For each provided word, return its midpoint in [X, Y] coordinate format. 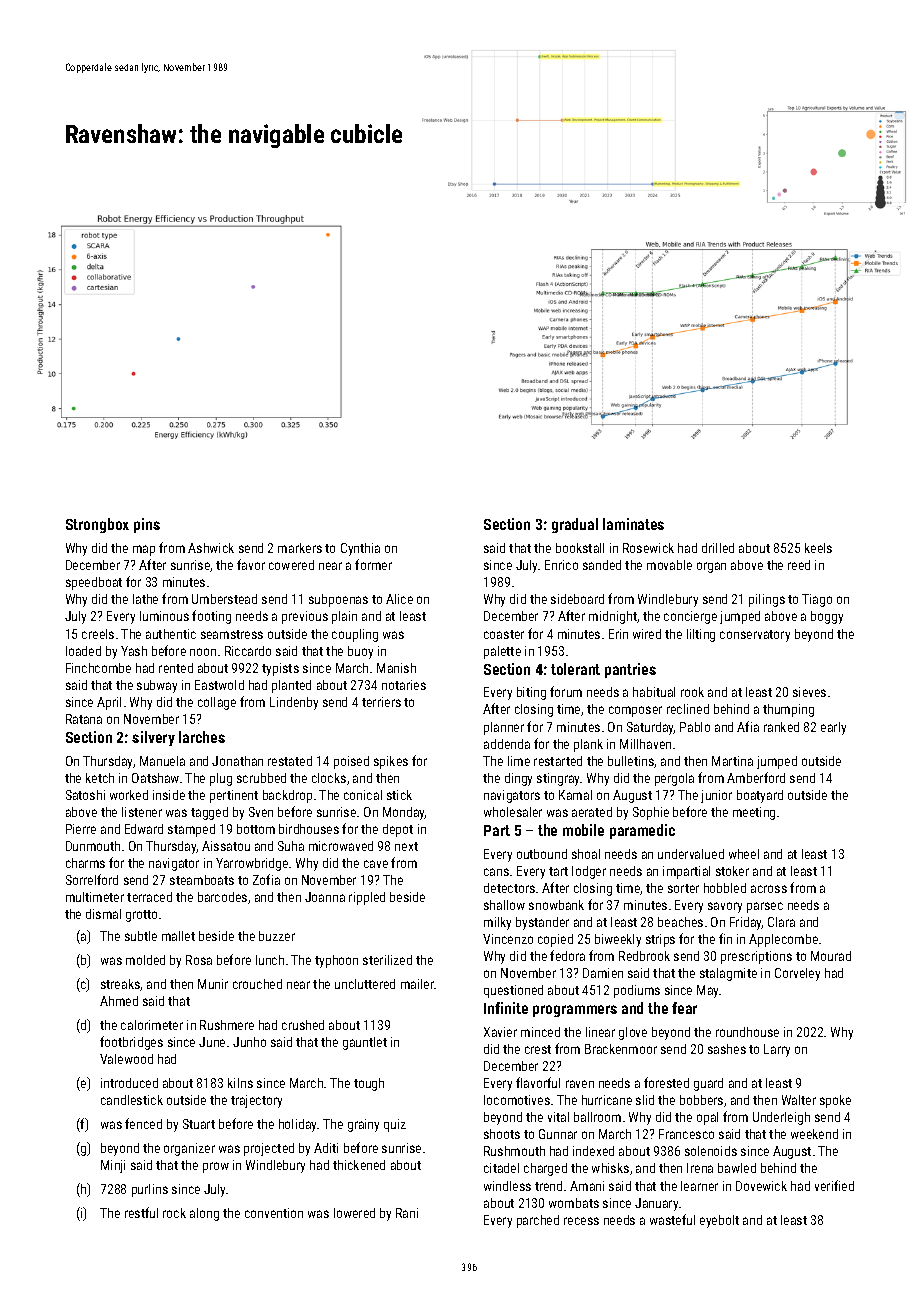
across [769, 889]
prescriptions [756, 957]
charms [85, 863]
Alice [399, 599]
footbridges [131, 1043]
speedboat [94, 583]
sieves [809, 692]
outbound [542, 854]
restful [141, 1212]
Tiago [817, 600]
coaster [504, 634]
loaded [83, 651]
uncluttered [365, 984]
